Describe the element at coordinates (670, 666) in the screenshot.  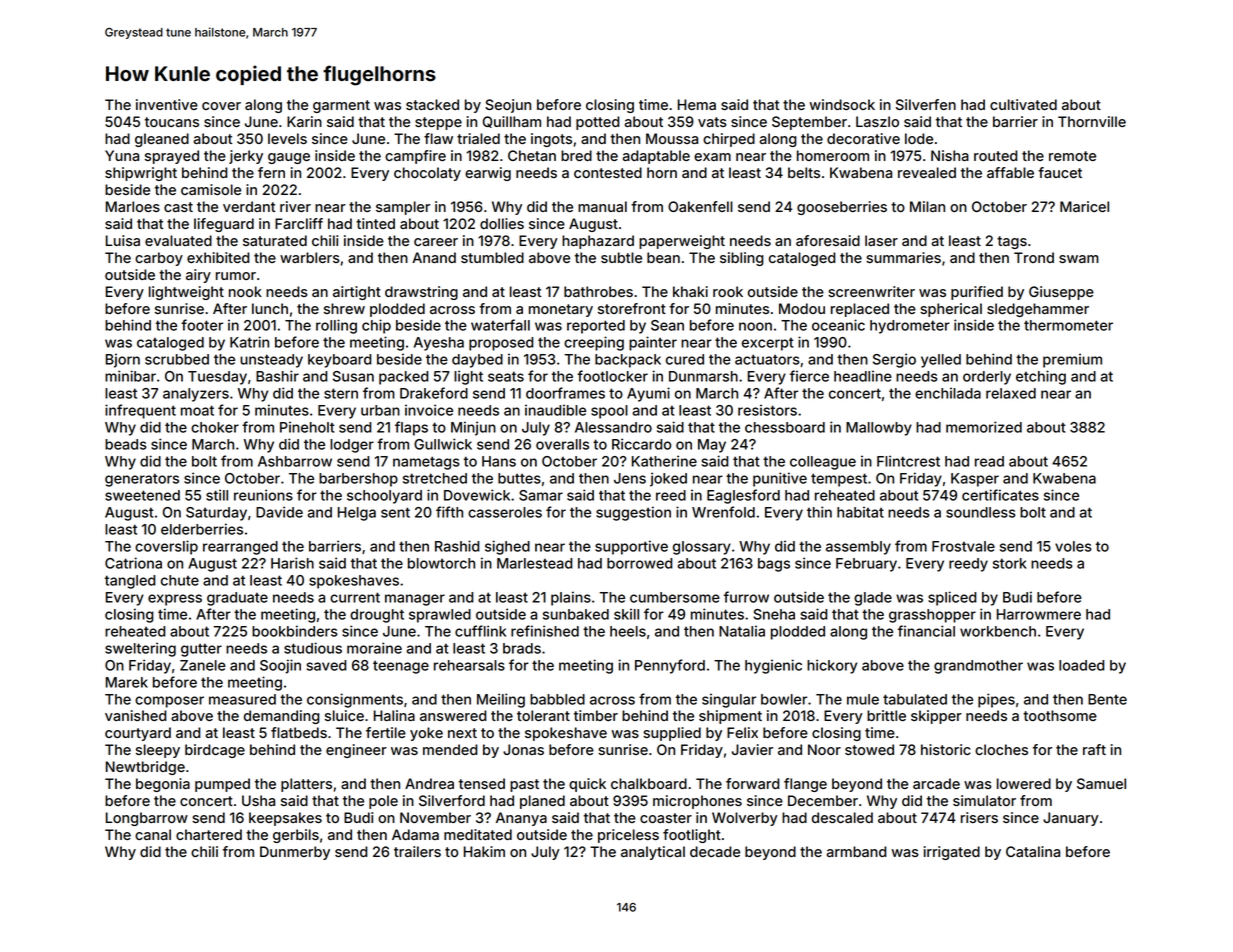
I see `Pennyford` at that location.
